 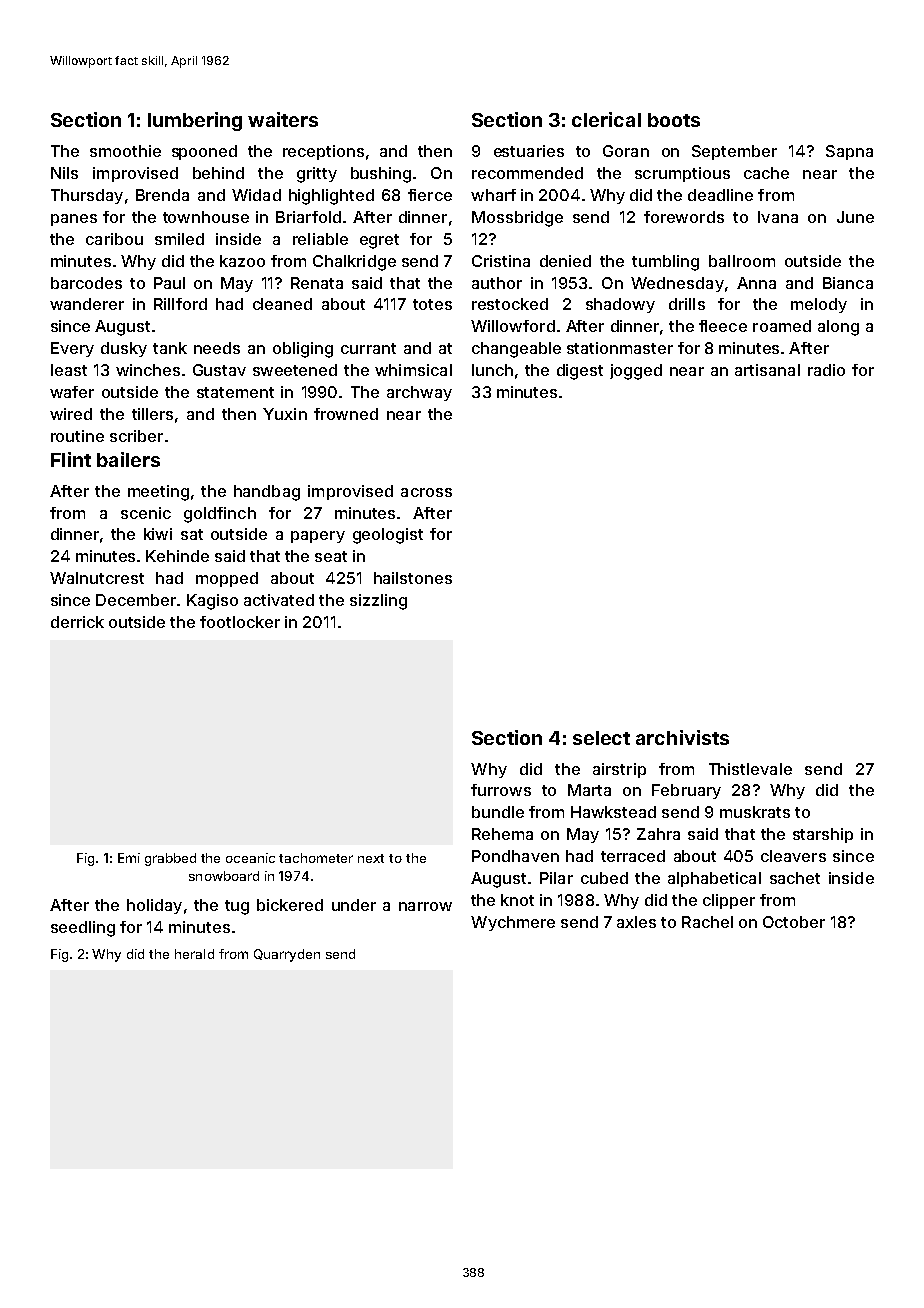 What do you see at coordinates (371, 858) in the screenshot?
I see `next` at bounding box center [371, 858].
